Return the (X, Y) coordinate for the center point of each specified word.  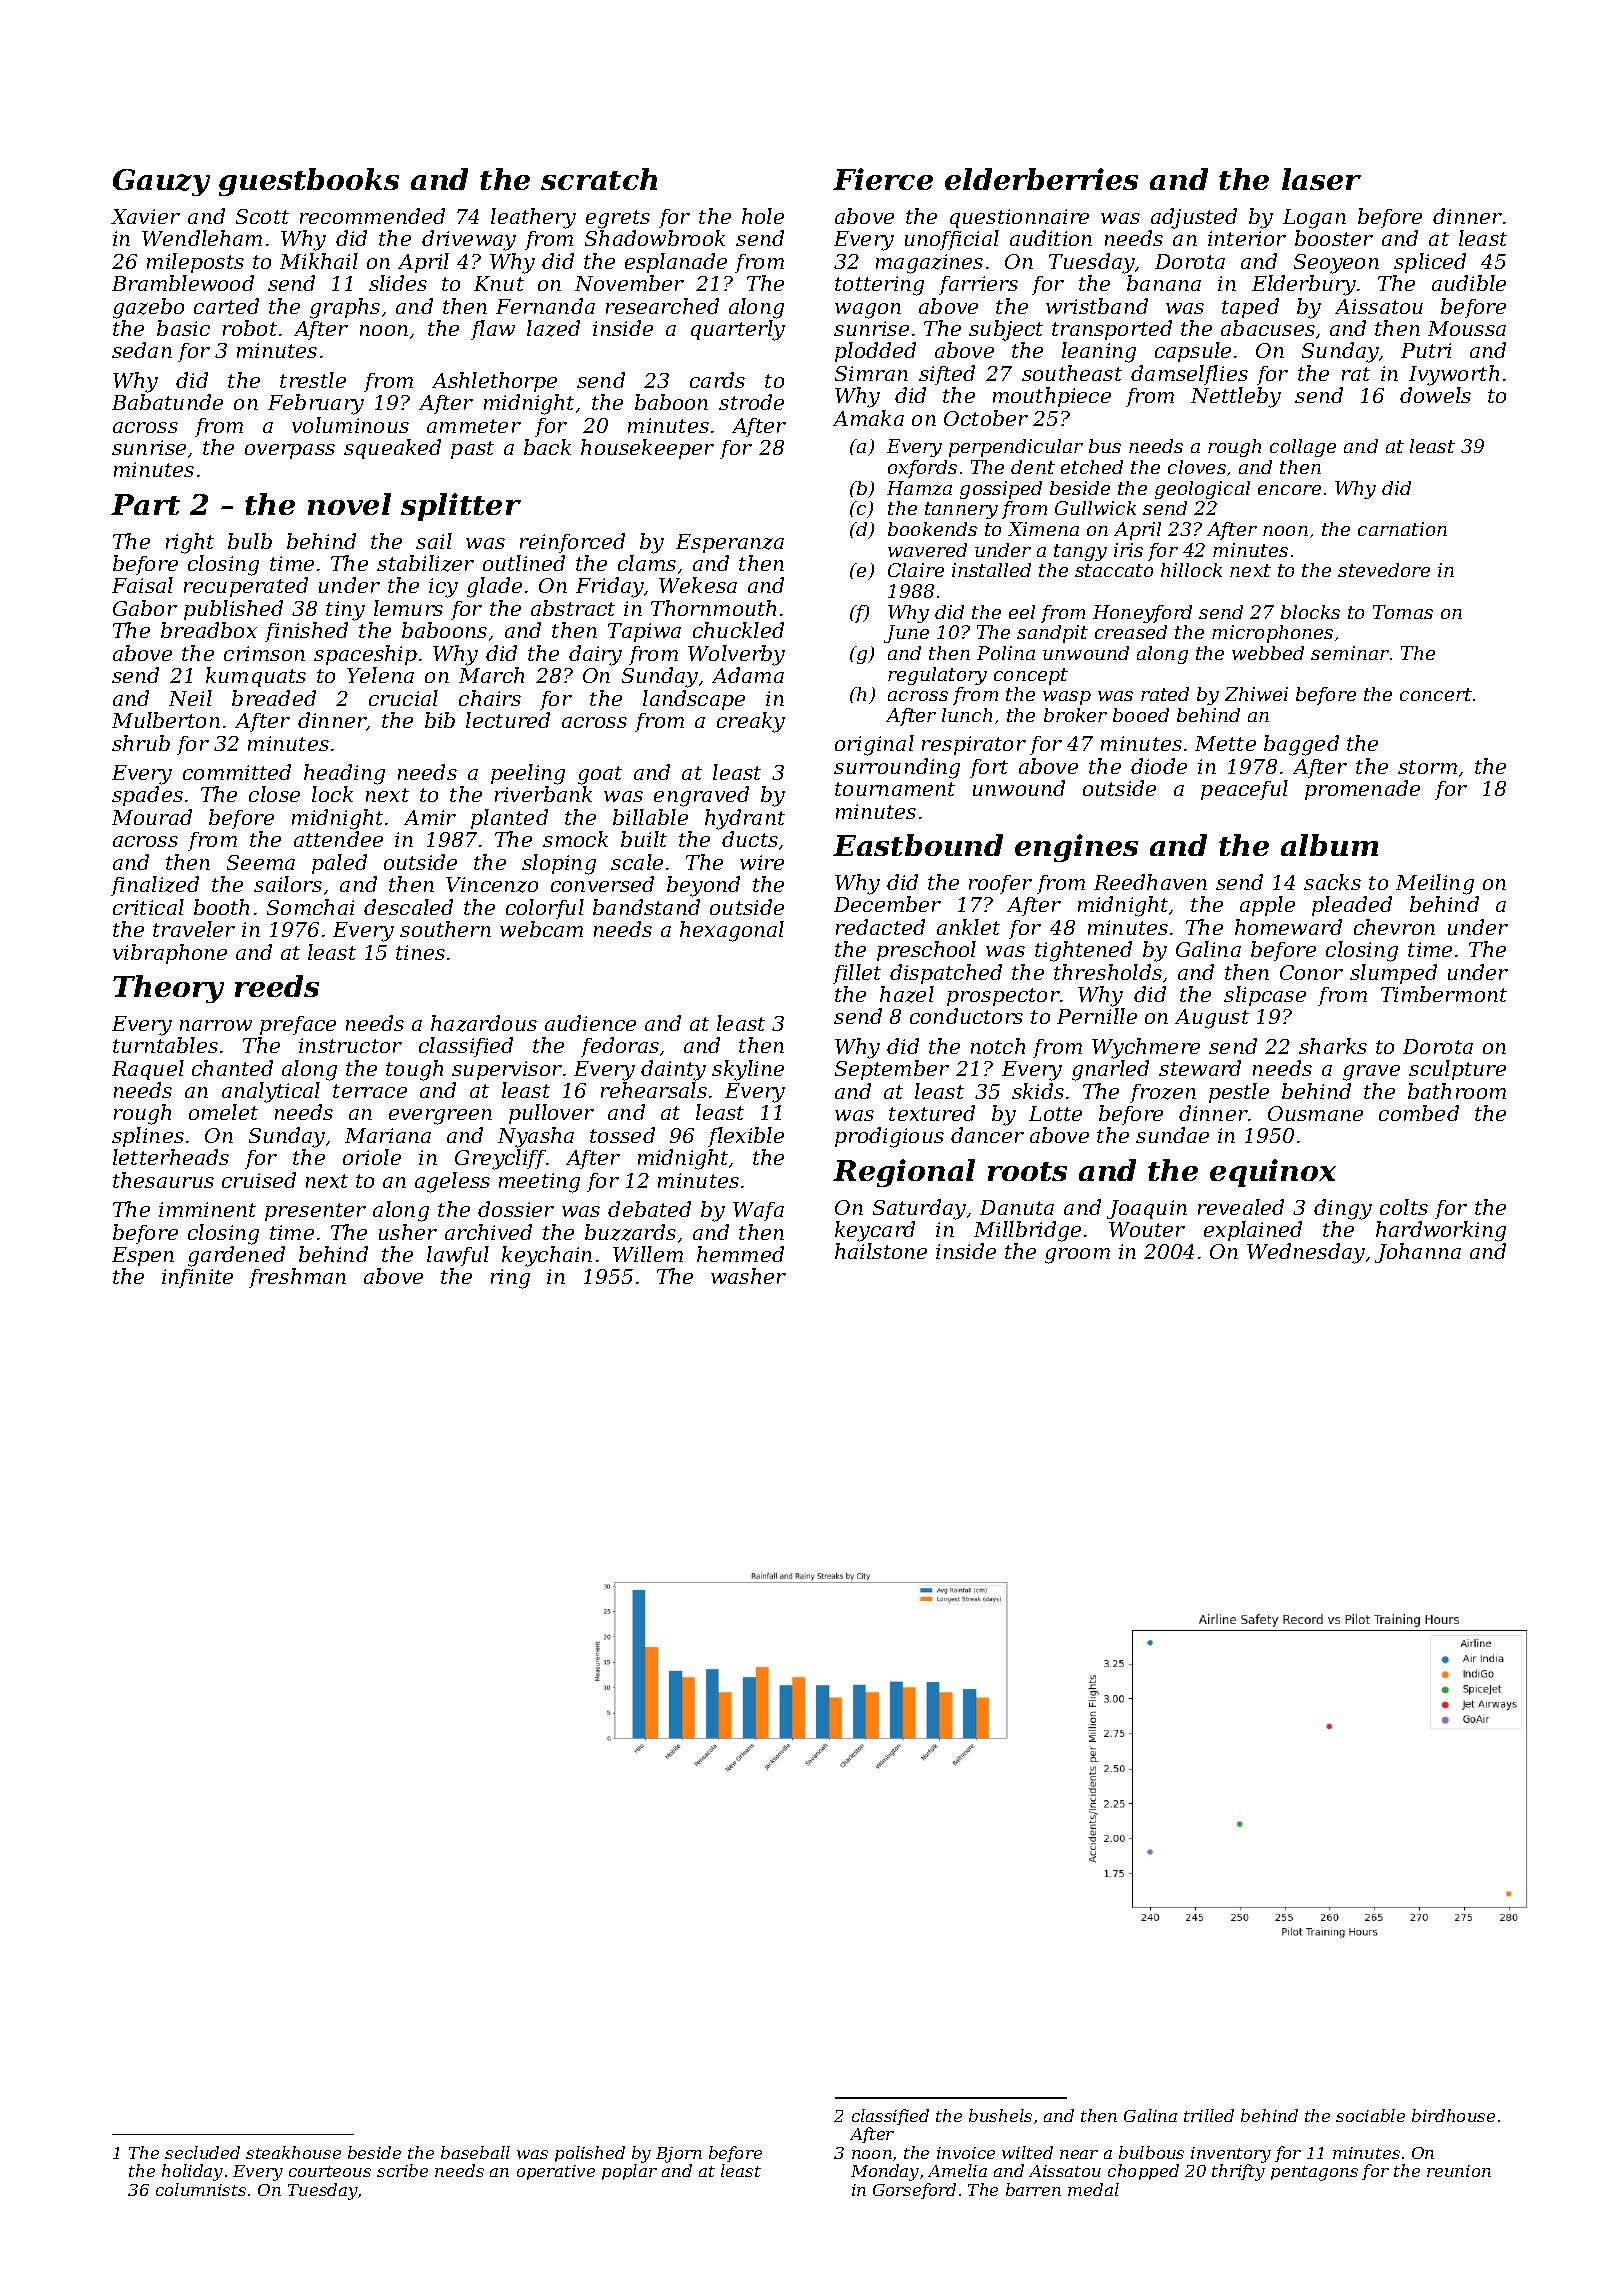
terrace (370, 1091)
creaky (751, 722)
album (1329, 845)
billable (650, 817)
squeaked (392, 449)
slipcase (1265, 996)
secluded (202, 2152)
